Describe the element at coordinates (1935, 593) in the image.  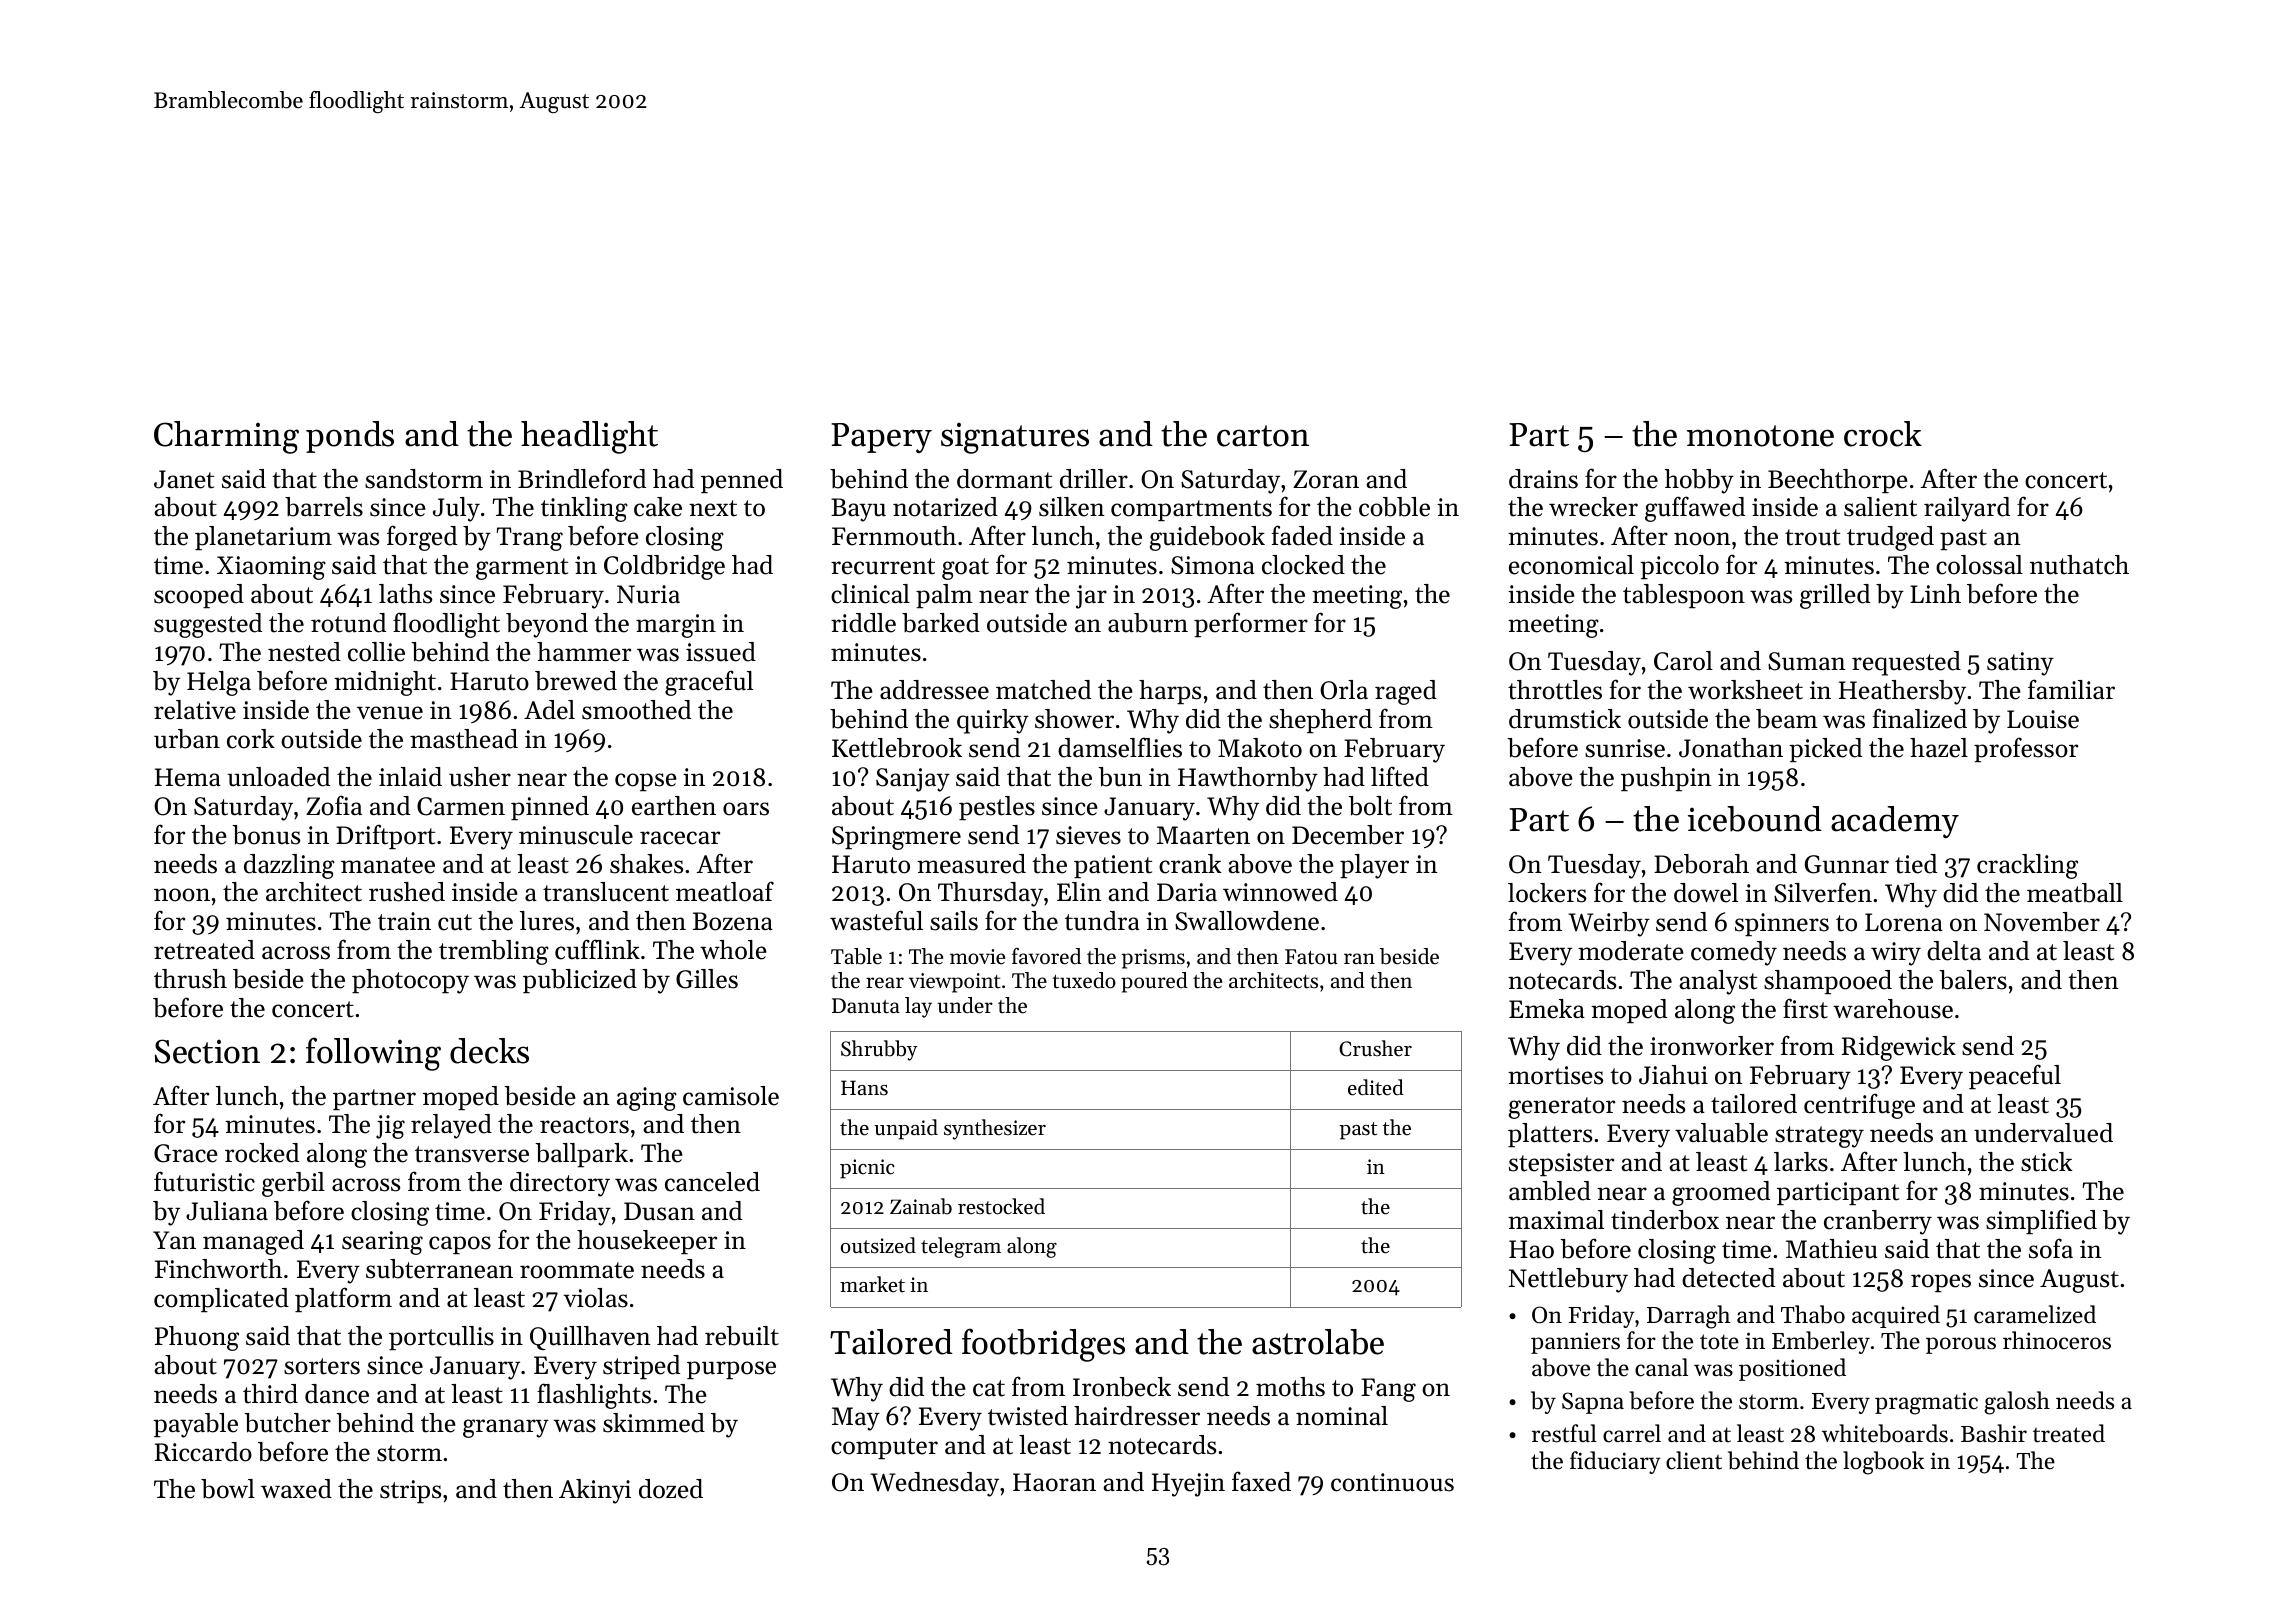
I see `Linh` at that location.
